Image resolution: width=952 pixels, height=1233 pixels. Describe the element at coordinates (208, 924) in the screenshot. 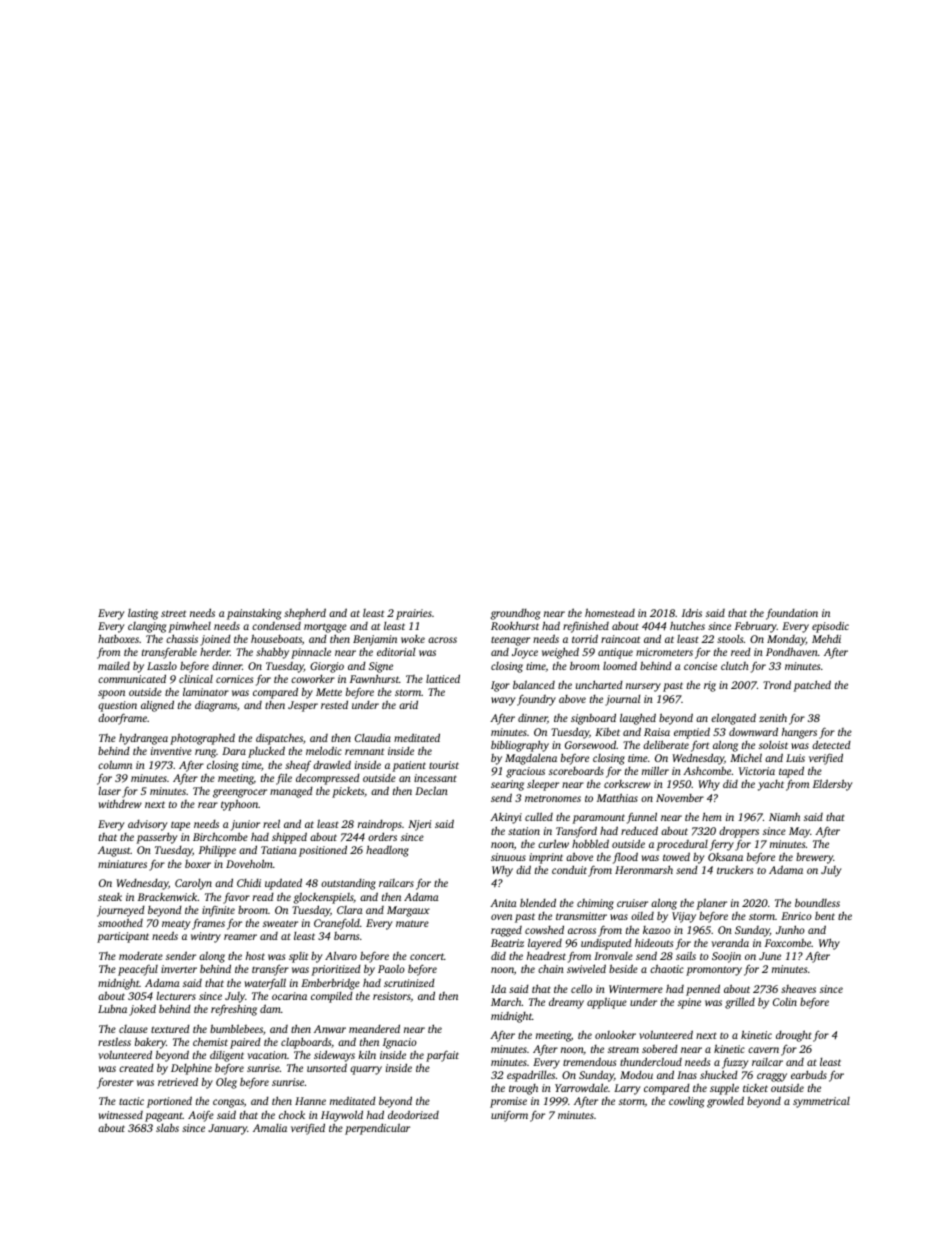

I see `frames` at that location.
